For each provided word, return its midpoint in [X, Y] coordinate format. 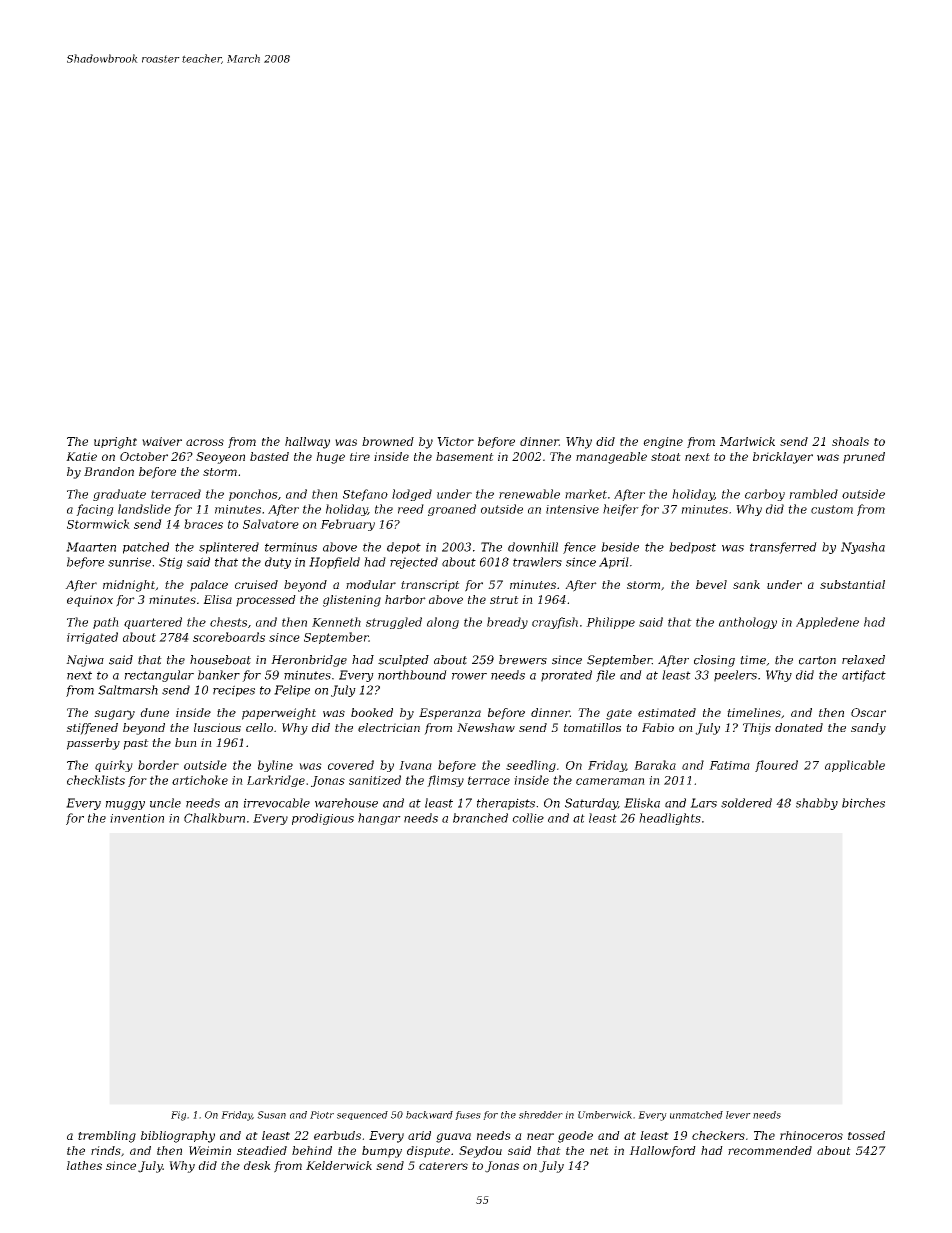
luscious [217, 727]
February [347, 525]
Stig [171, 563]
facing [95, 510]
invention [137, 818]
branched [480, 818]
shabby [817, 804]
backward [429, 1115]
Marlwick [747, 441]
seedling [531, 766]
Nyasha [863, 548]
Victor [455, 441]
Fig [178, 1116]
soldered [746, 803]
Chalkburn [214, 818]
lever [738, 1115]
